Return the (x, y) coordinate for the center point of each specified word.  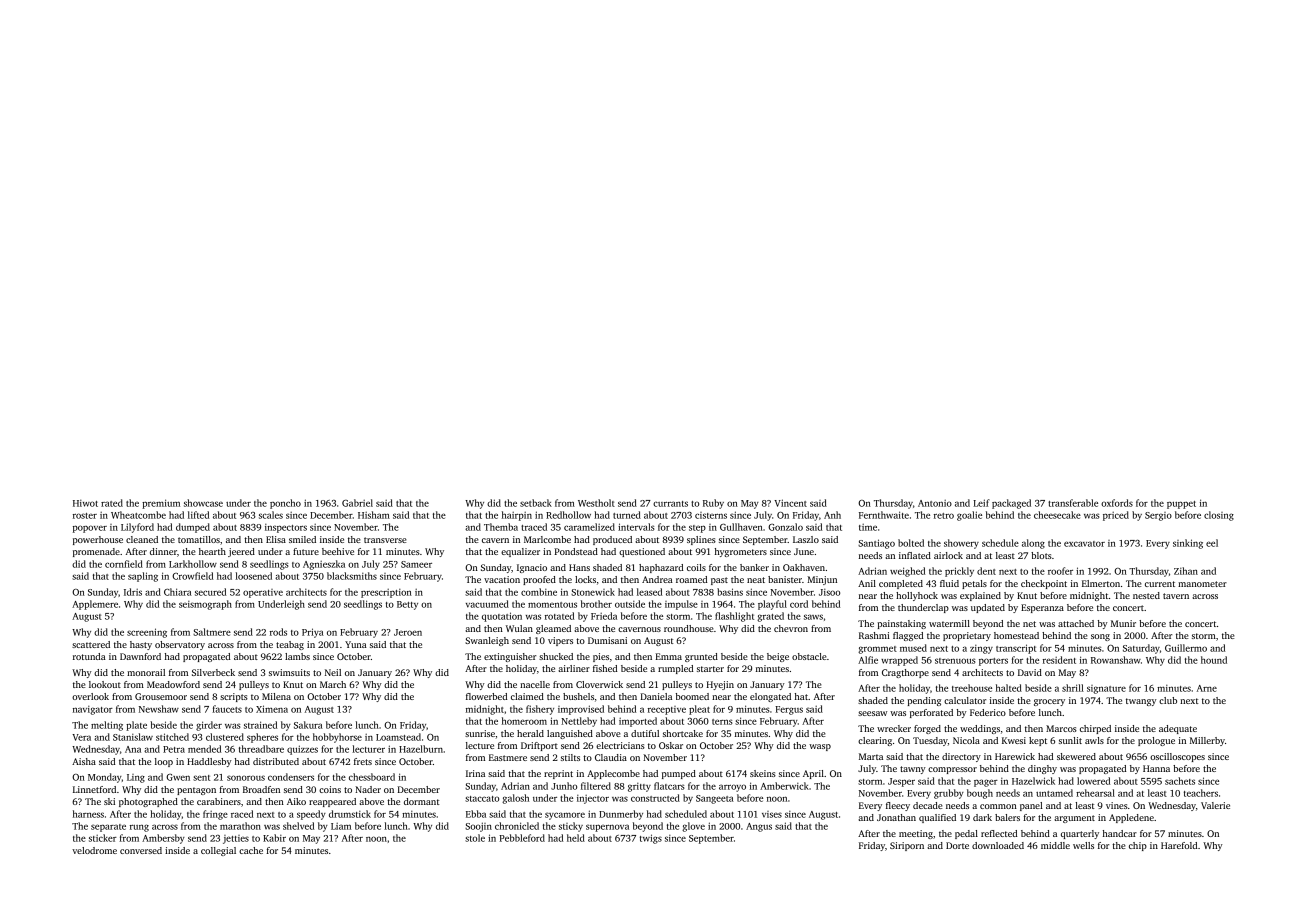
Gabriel (357, 503)
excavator (1084, 544)
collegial (218, 851)
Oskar (671, 745)
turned (627, 515)
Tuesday (930, 741)
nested (1146, 595)
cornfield (124, 564)
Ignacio (532, 568)
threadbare (261, 749)
